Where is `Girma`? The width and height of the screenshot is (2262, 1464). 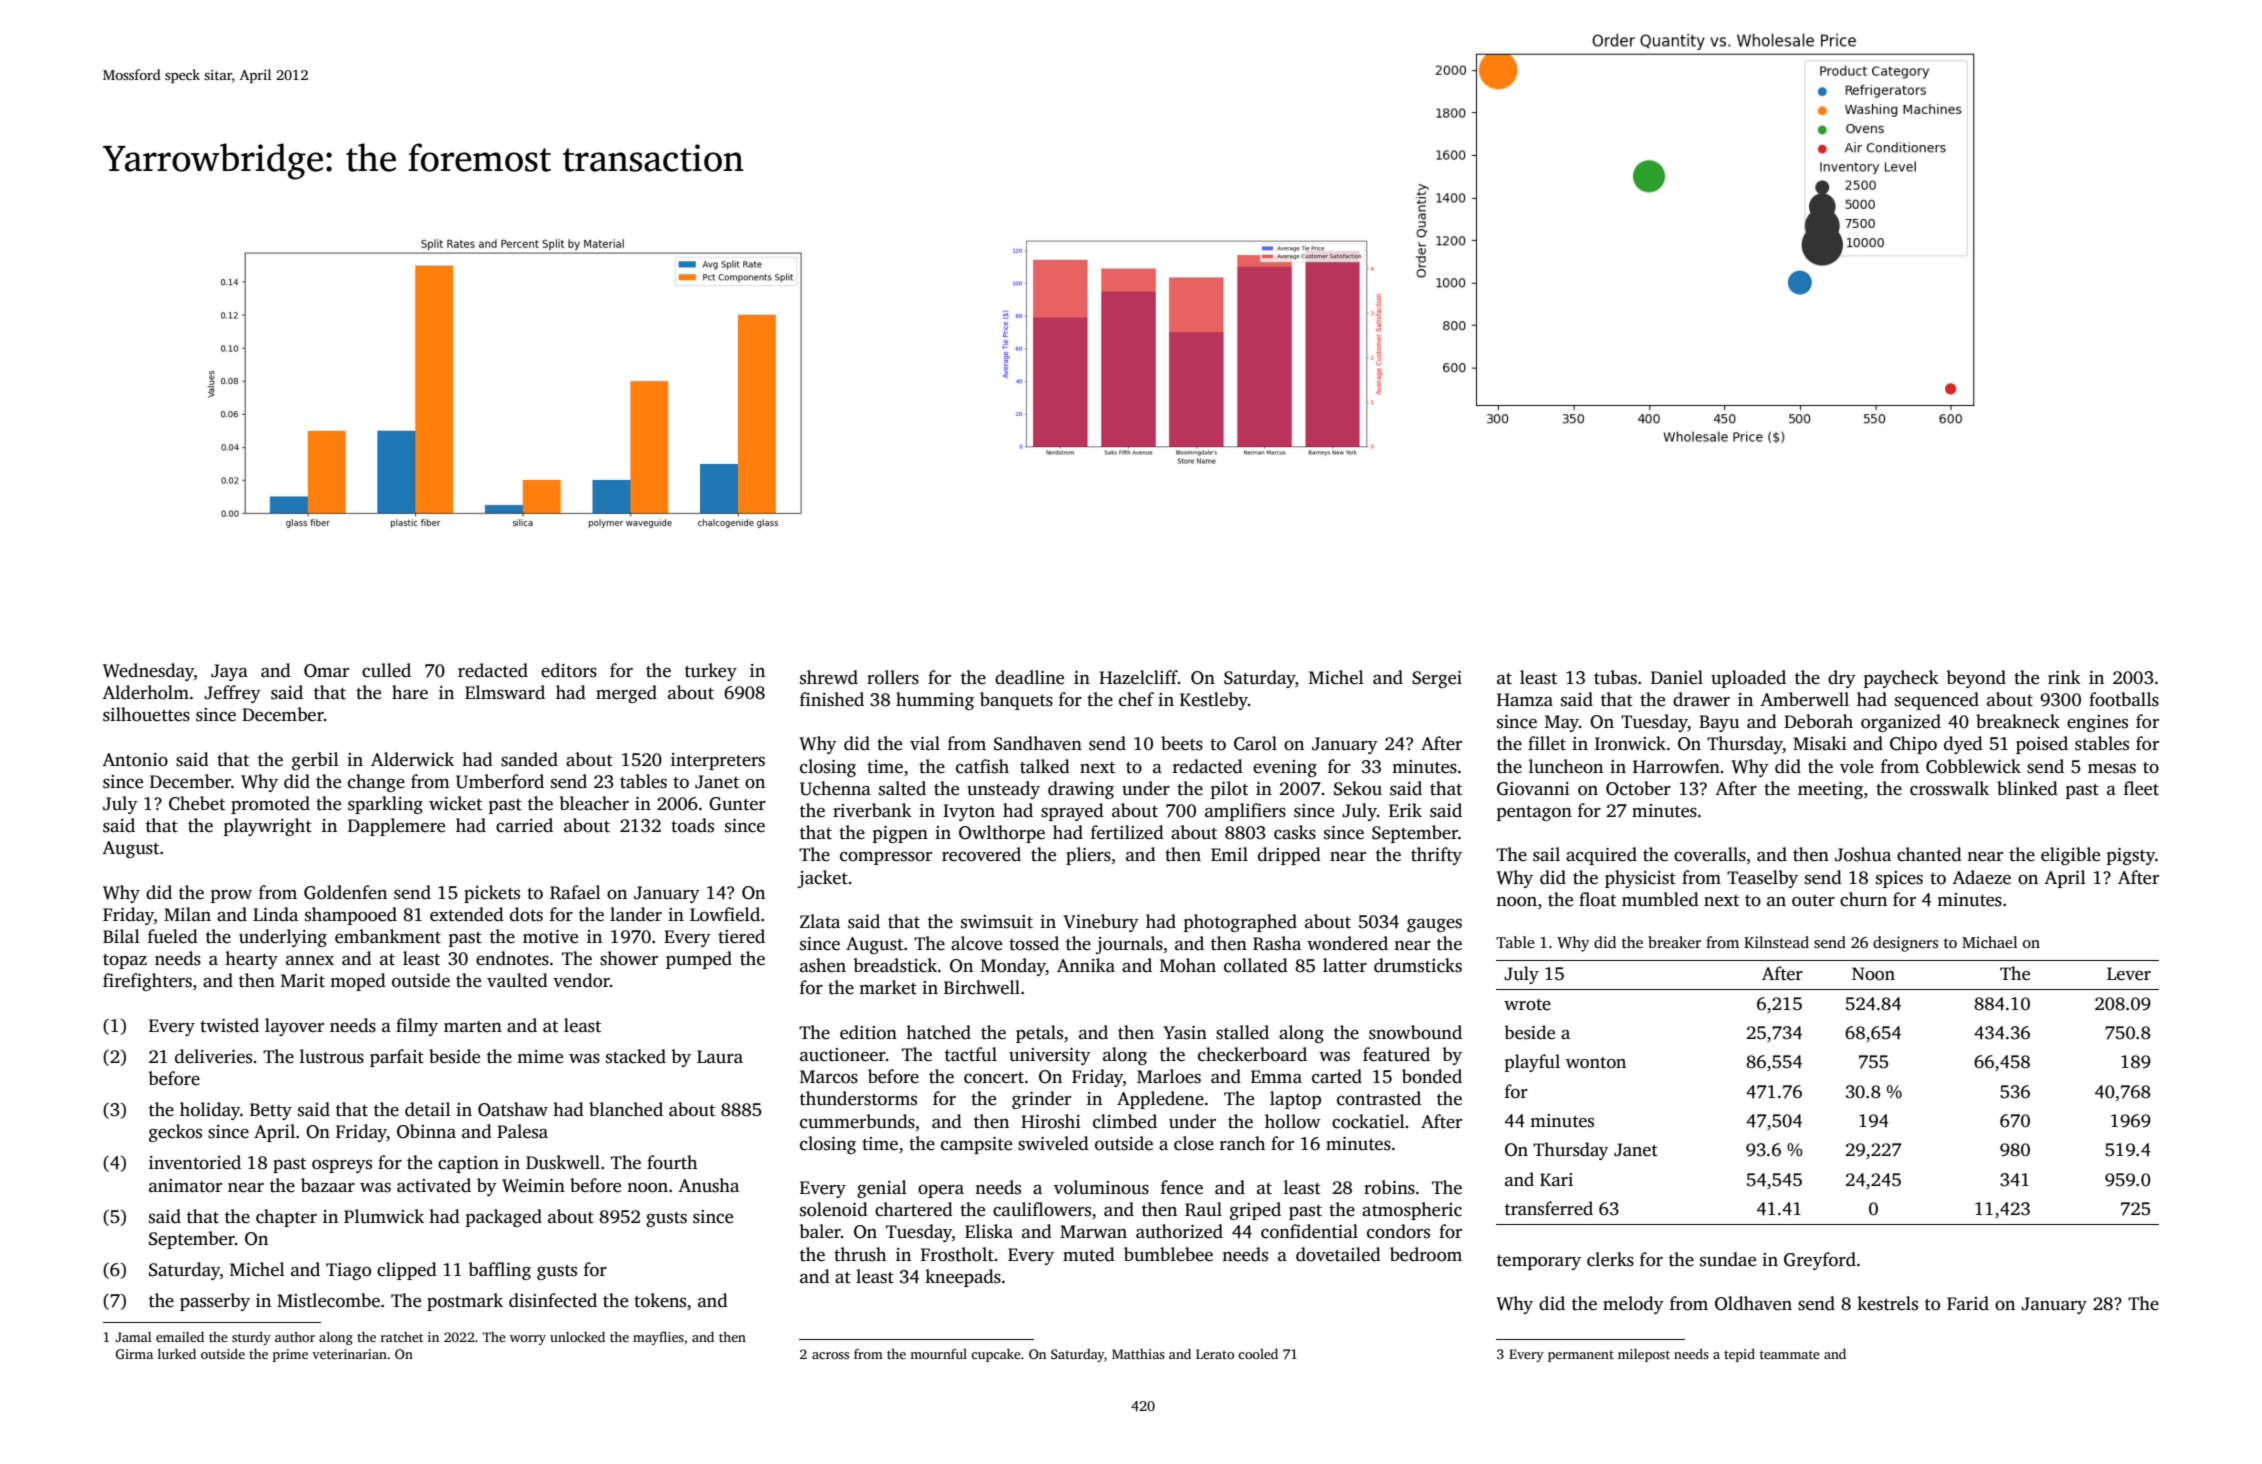 Girma is located at coordinates (134, 1354).
